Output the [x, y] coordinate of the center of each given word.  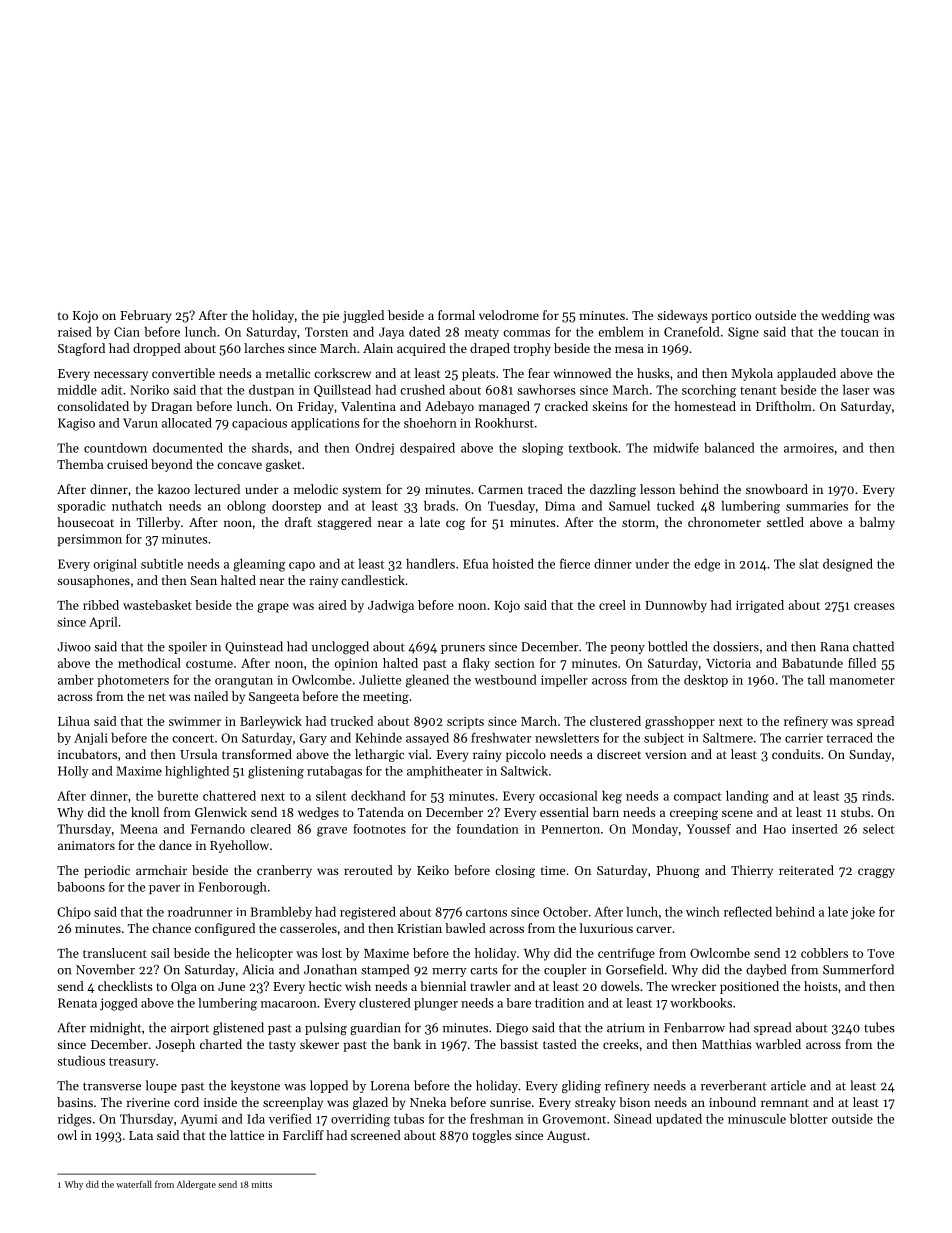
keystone [255, 1086]
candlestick [373, 580]
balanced [729, 447]
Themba [80, 464]
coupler [565, 970]
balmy [877, 523]
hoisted [513, 564]
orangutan [244, 682]
